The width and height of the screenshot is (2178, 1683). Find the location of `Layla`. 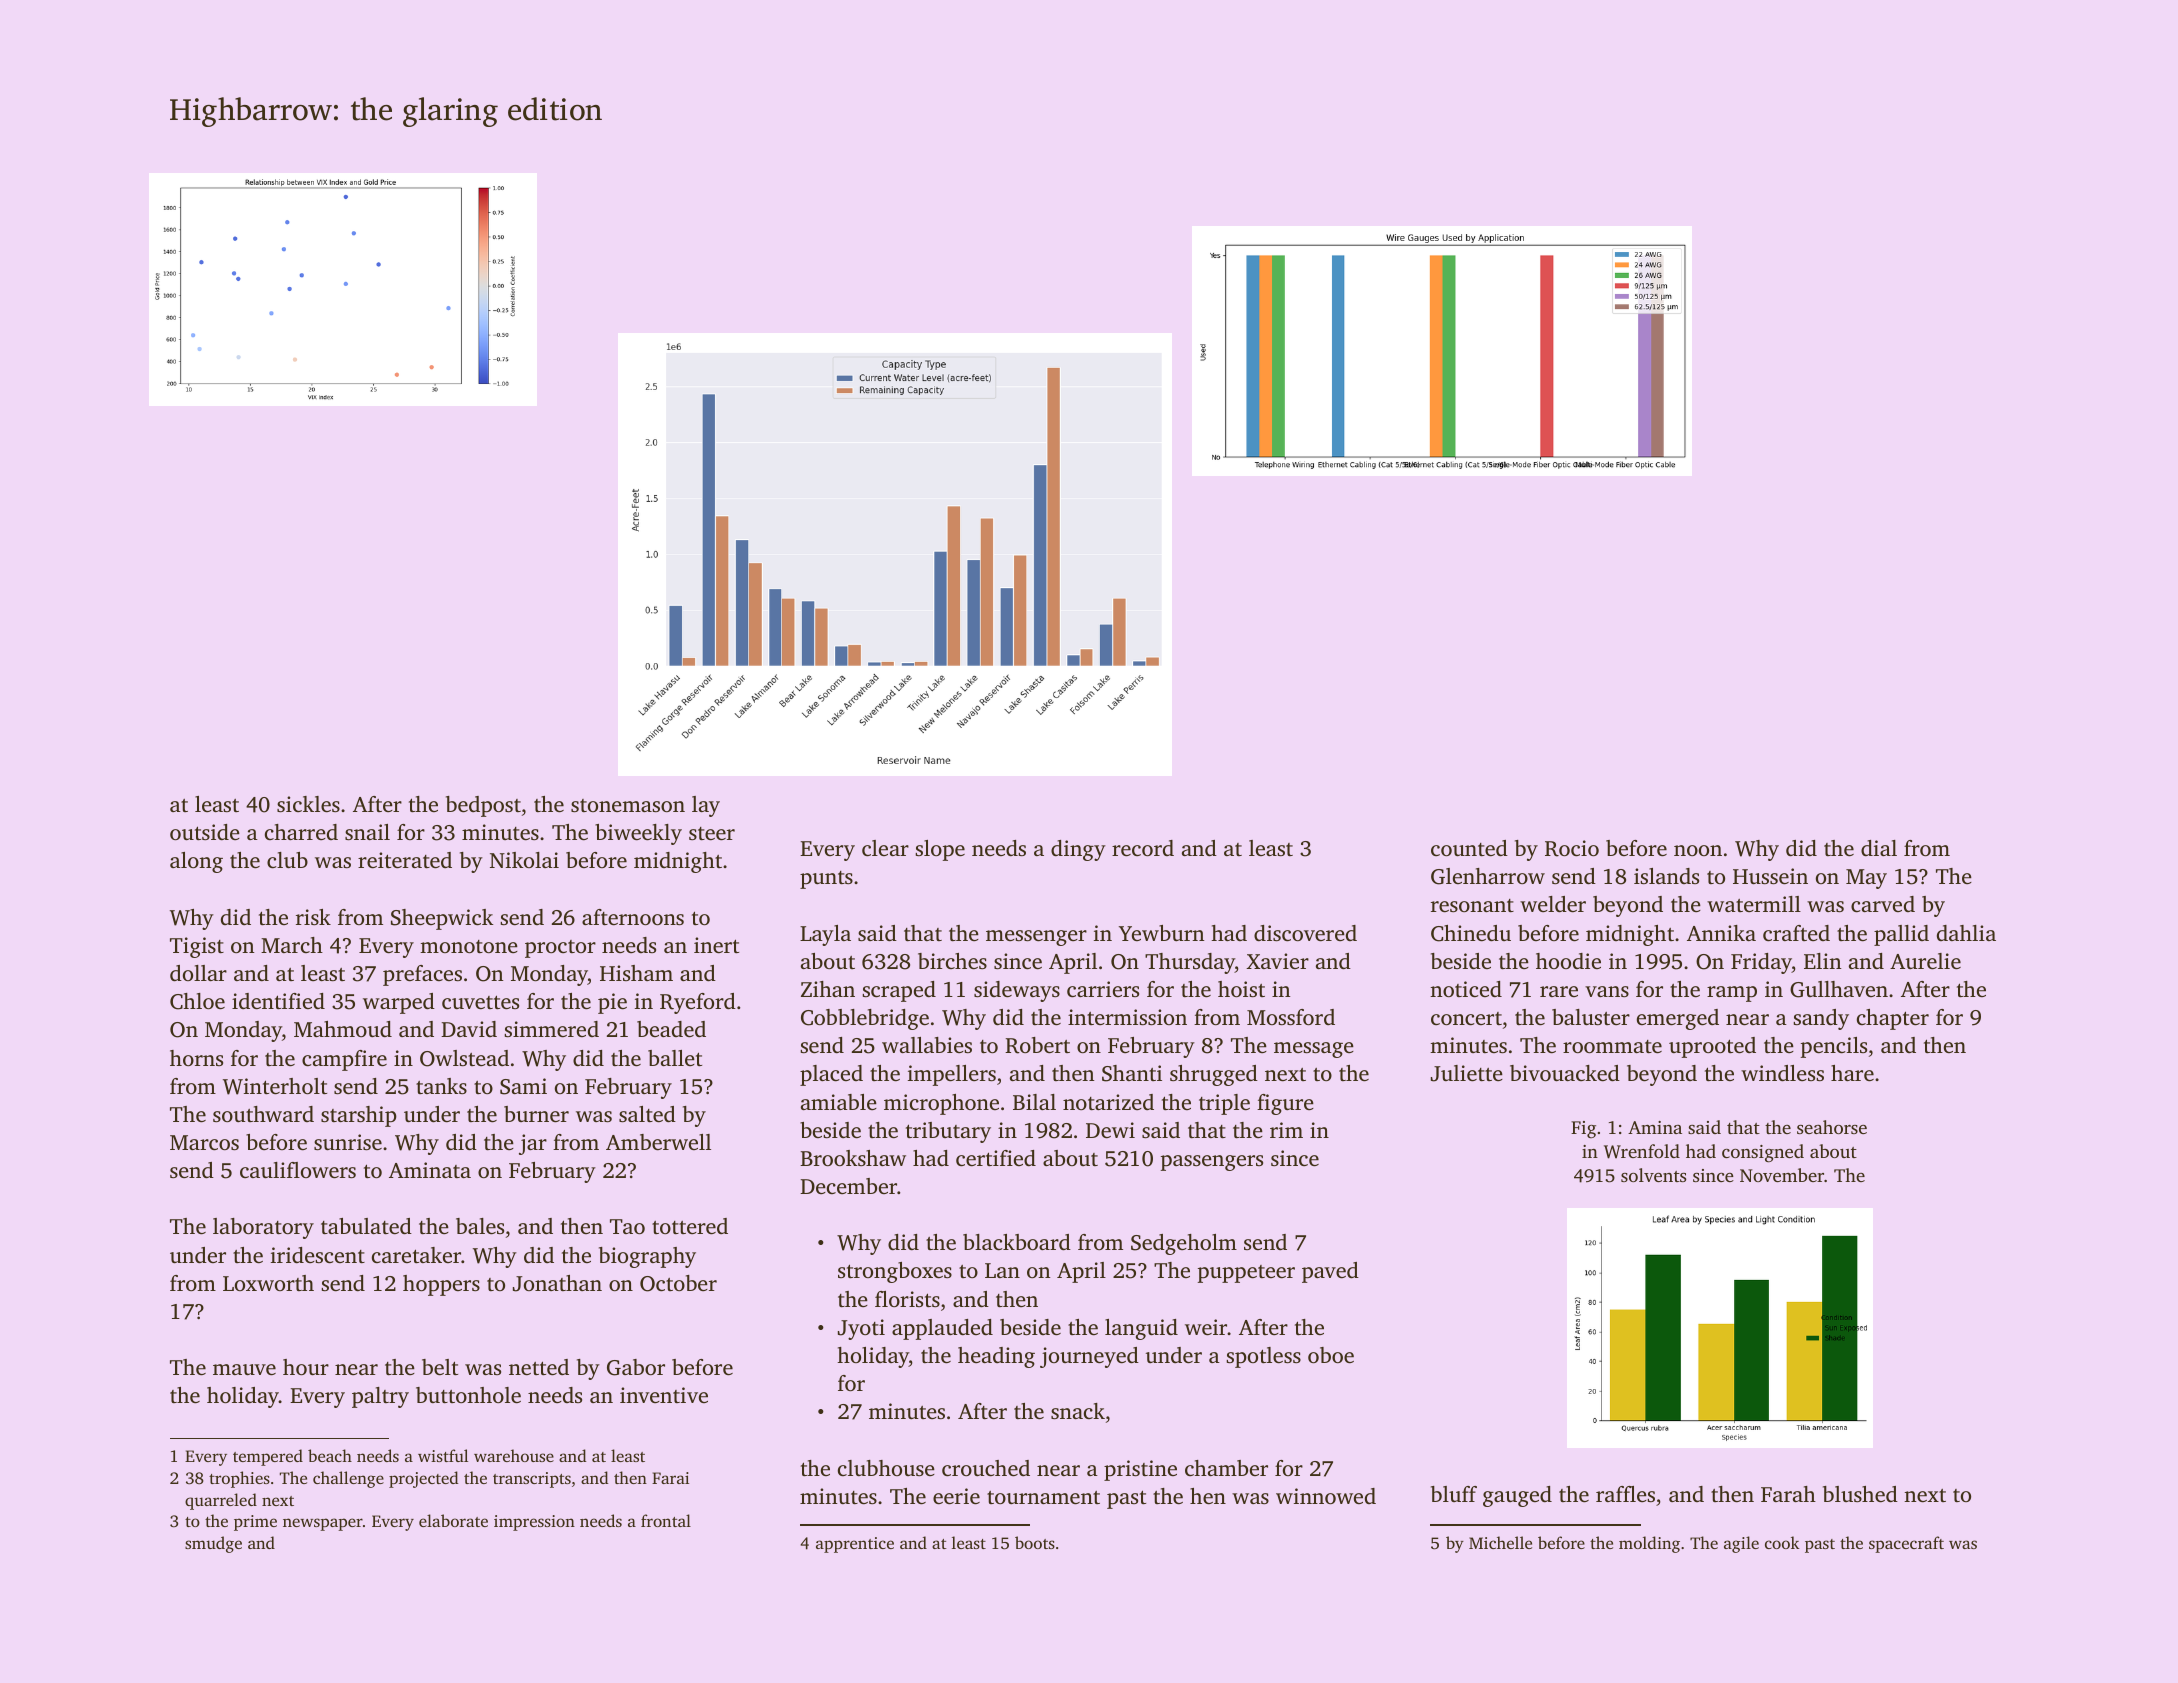

Layla is located at coordinates (825, 935).
